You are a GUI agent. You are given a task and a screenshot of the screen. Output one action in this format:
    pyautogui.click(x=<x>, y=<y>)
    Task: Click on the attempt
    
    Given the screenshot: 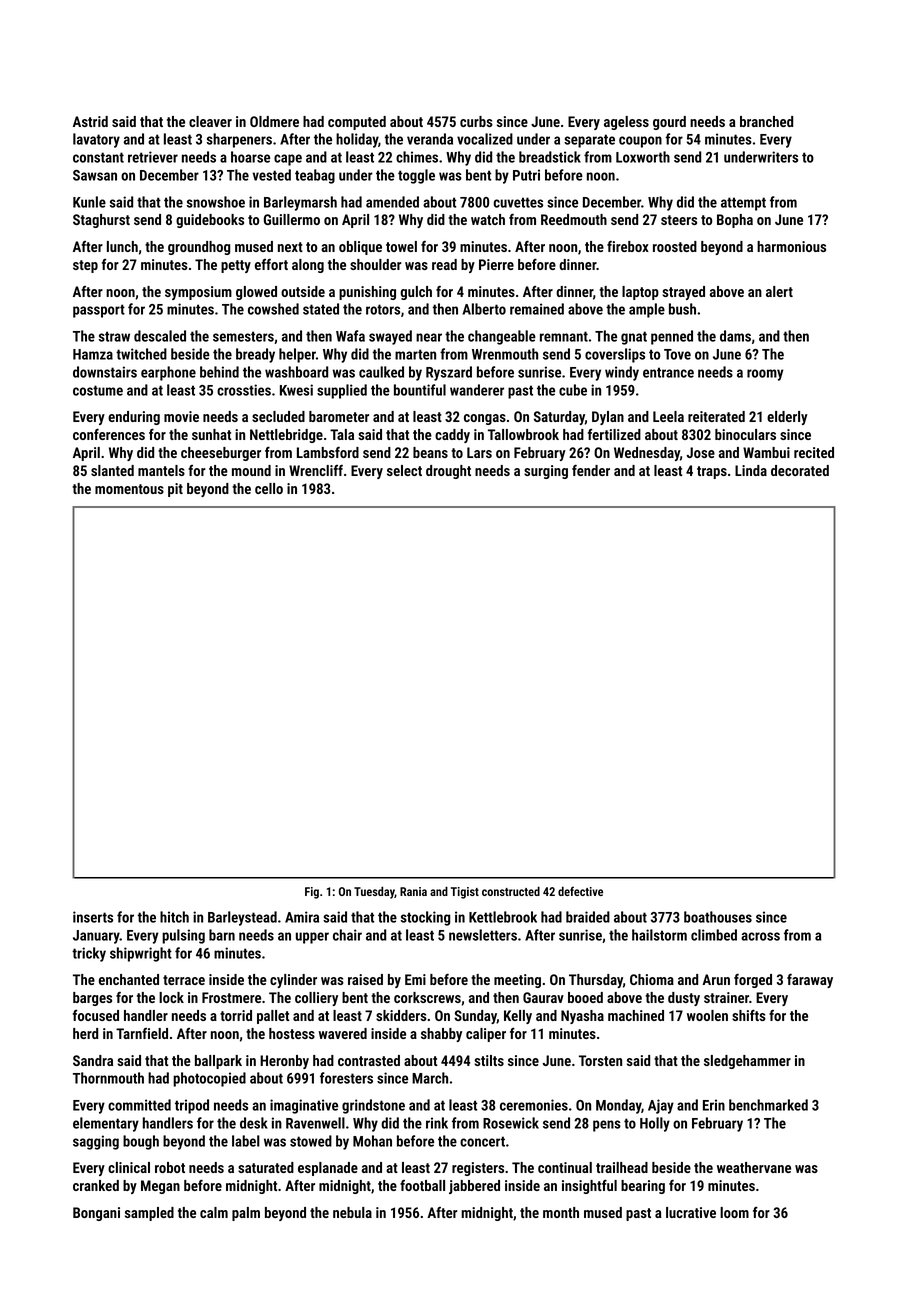 What is the action you would take?
    pyautogui.click(x=743, y=204)
